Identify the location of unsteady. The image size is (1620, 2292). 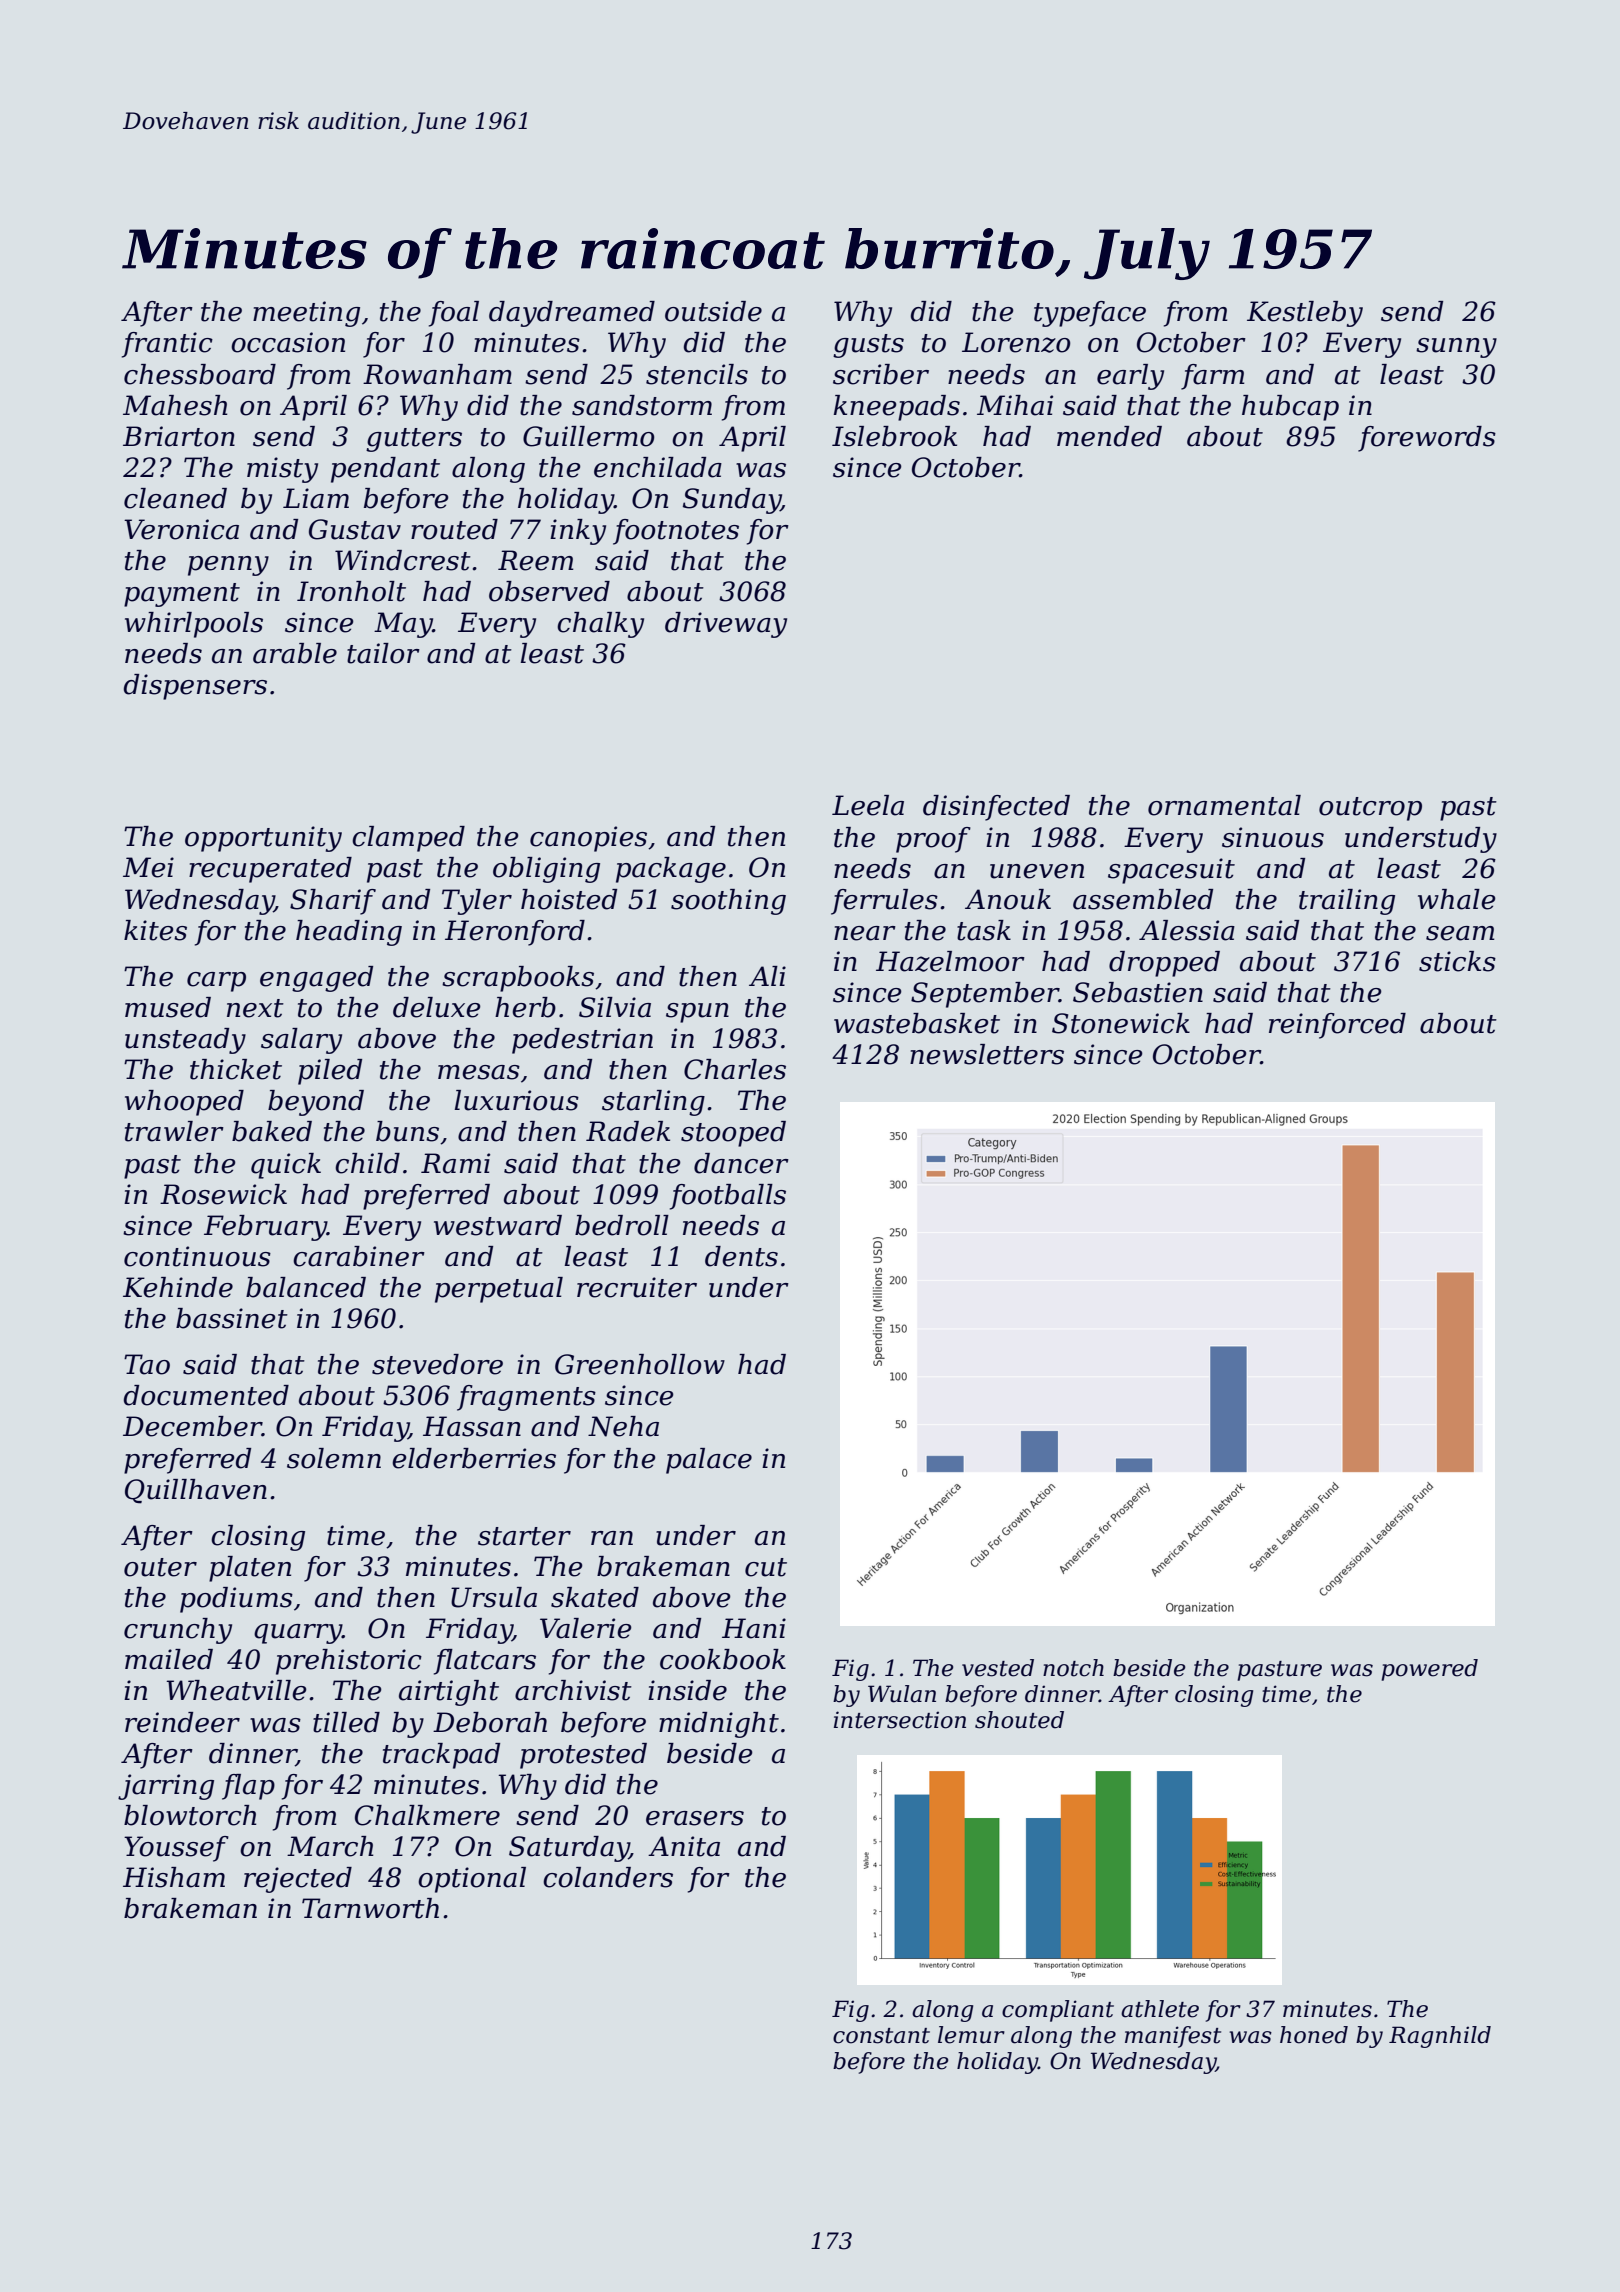
(185, 1041).
